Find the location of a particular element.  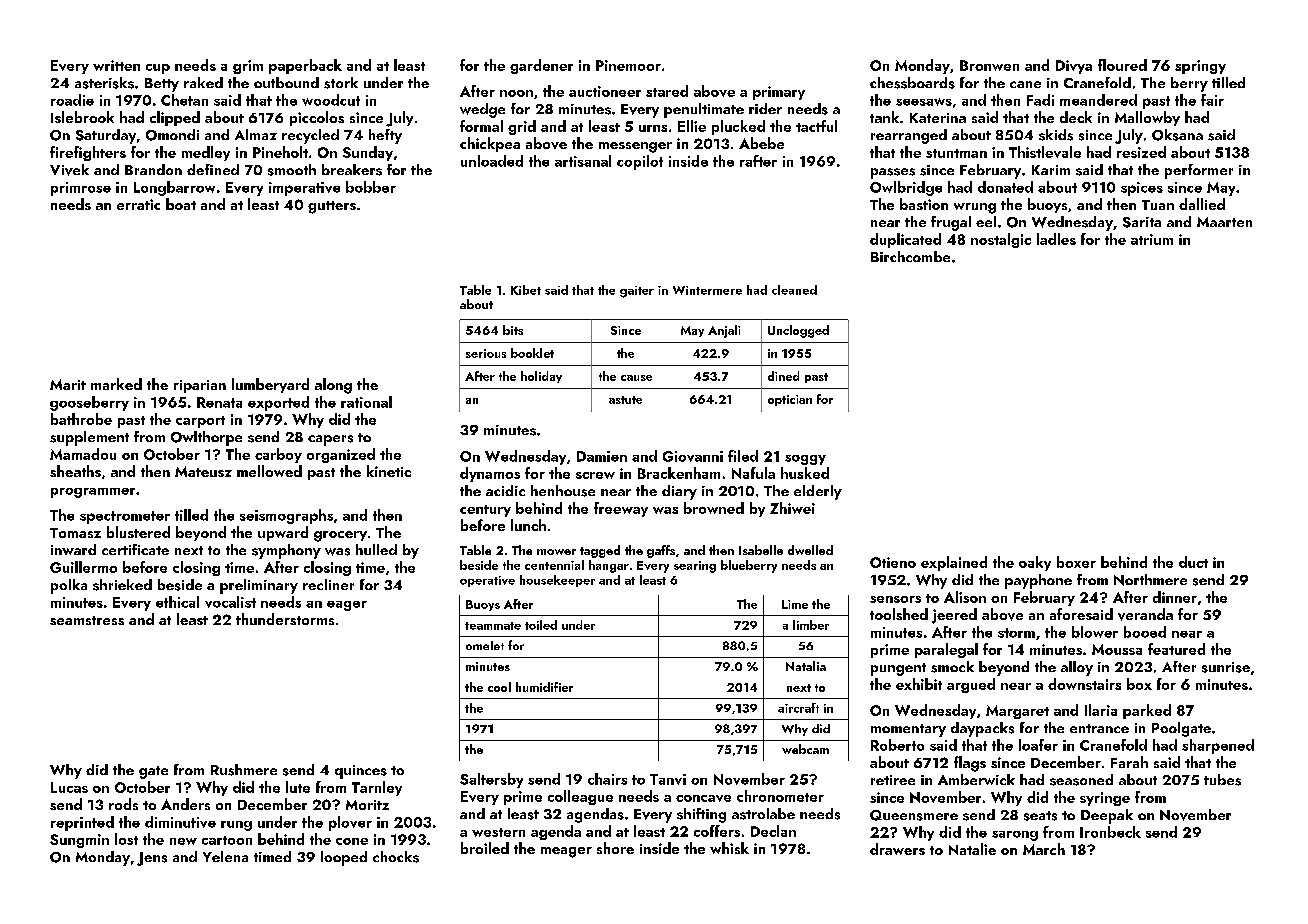

gutters is located at coordinates (332, 207).
